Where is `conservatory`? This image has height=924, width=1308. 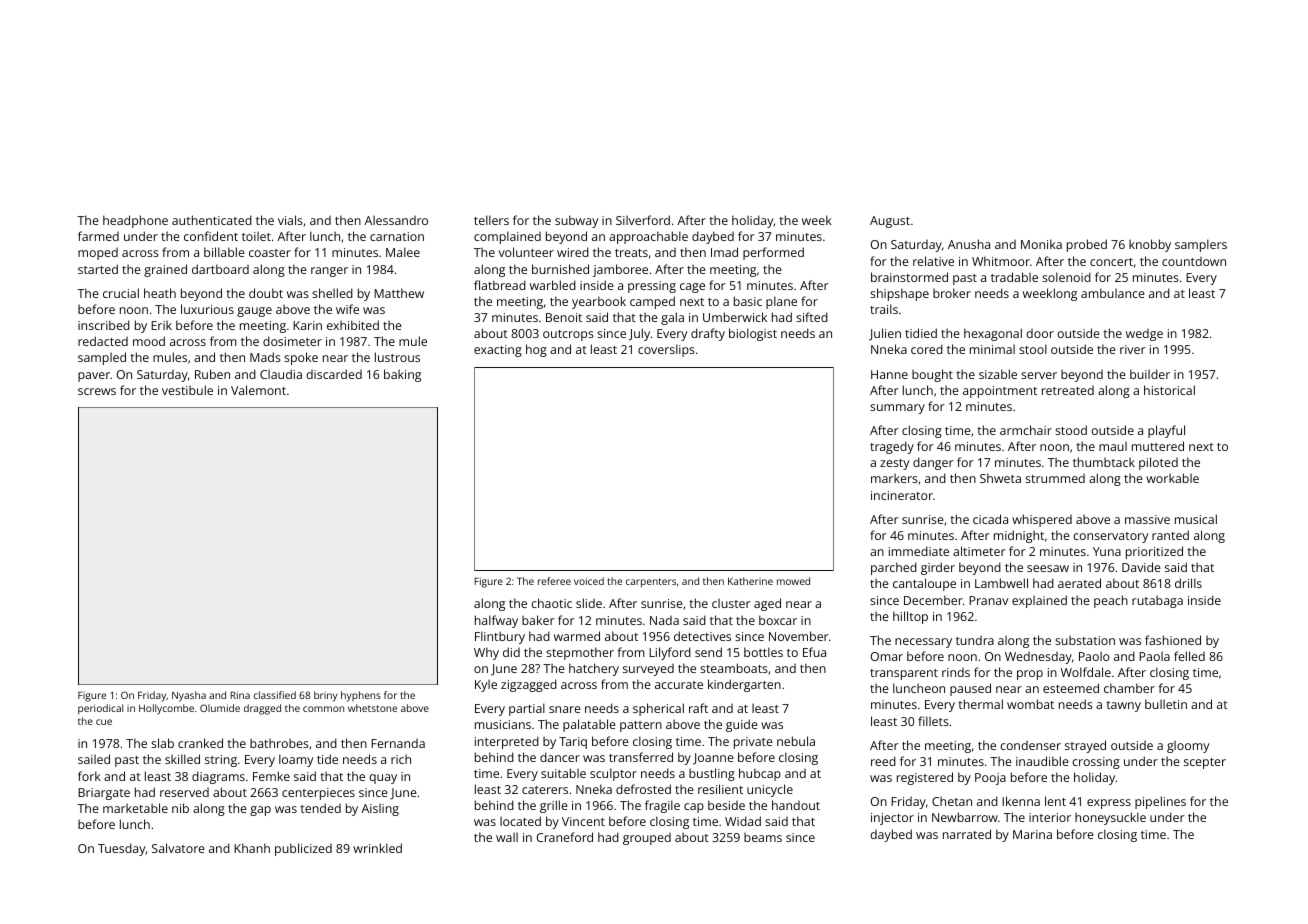
conservatory is located at coordinates (1110, 537).
